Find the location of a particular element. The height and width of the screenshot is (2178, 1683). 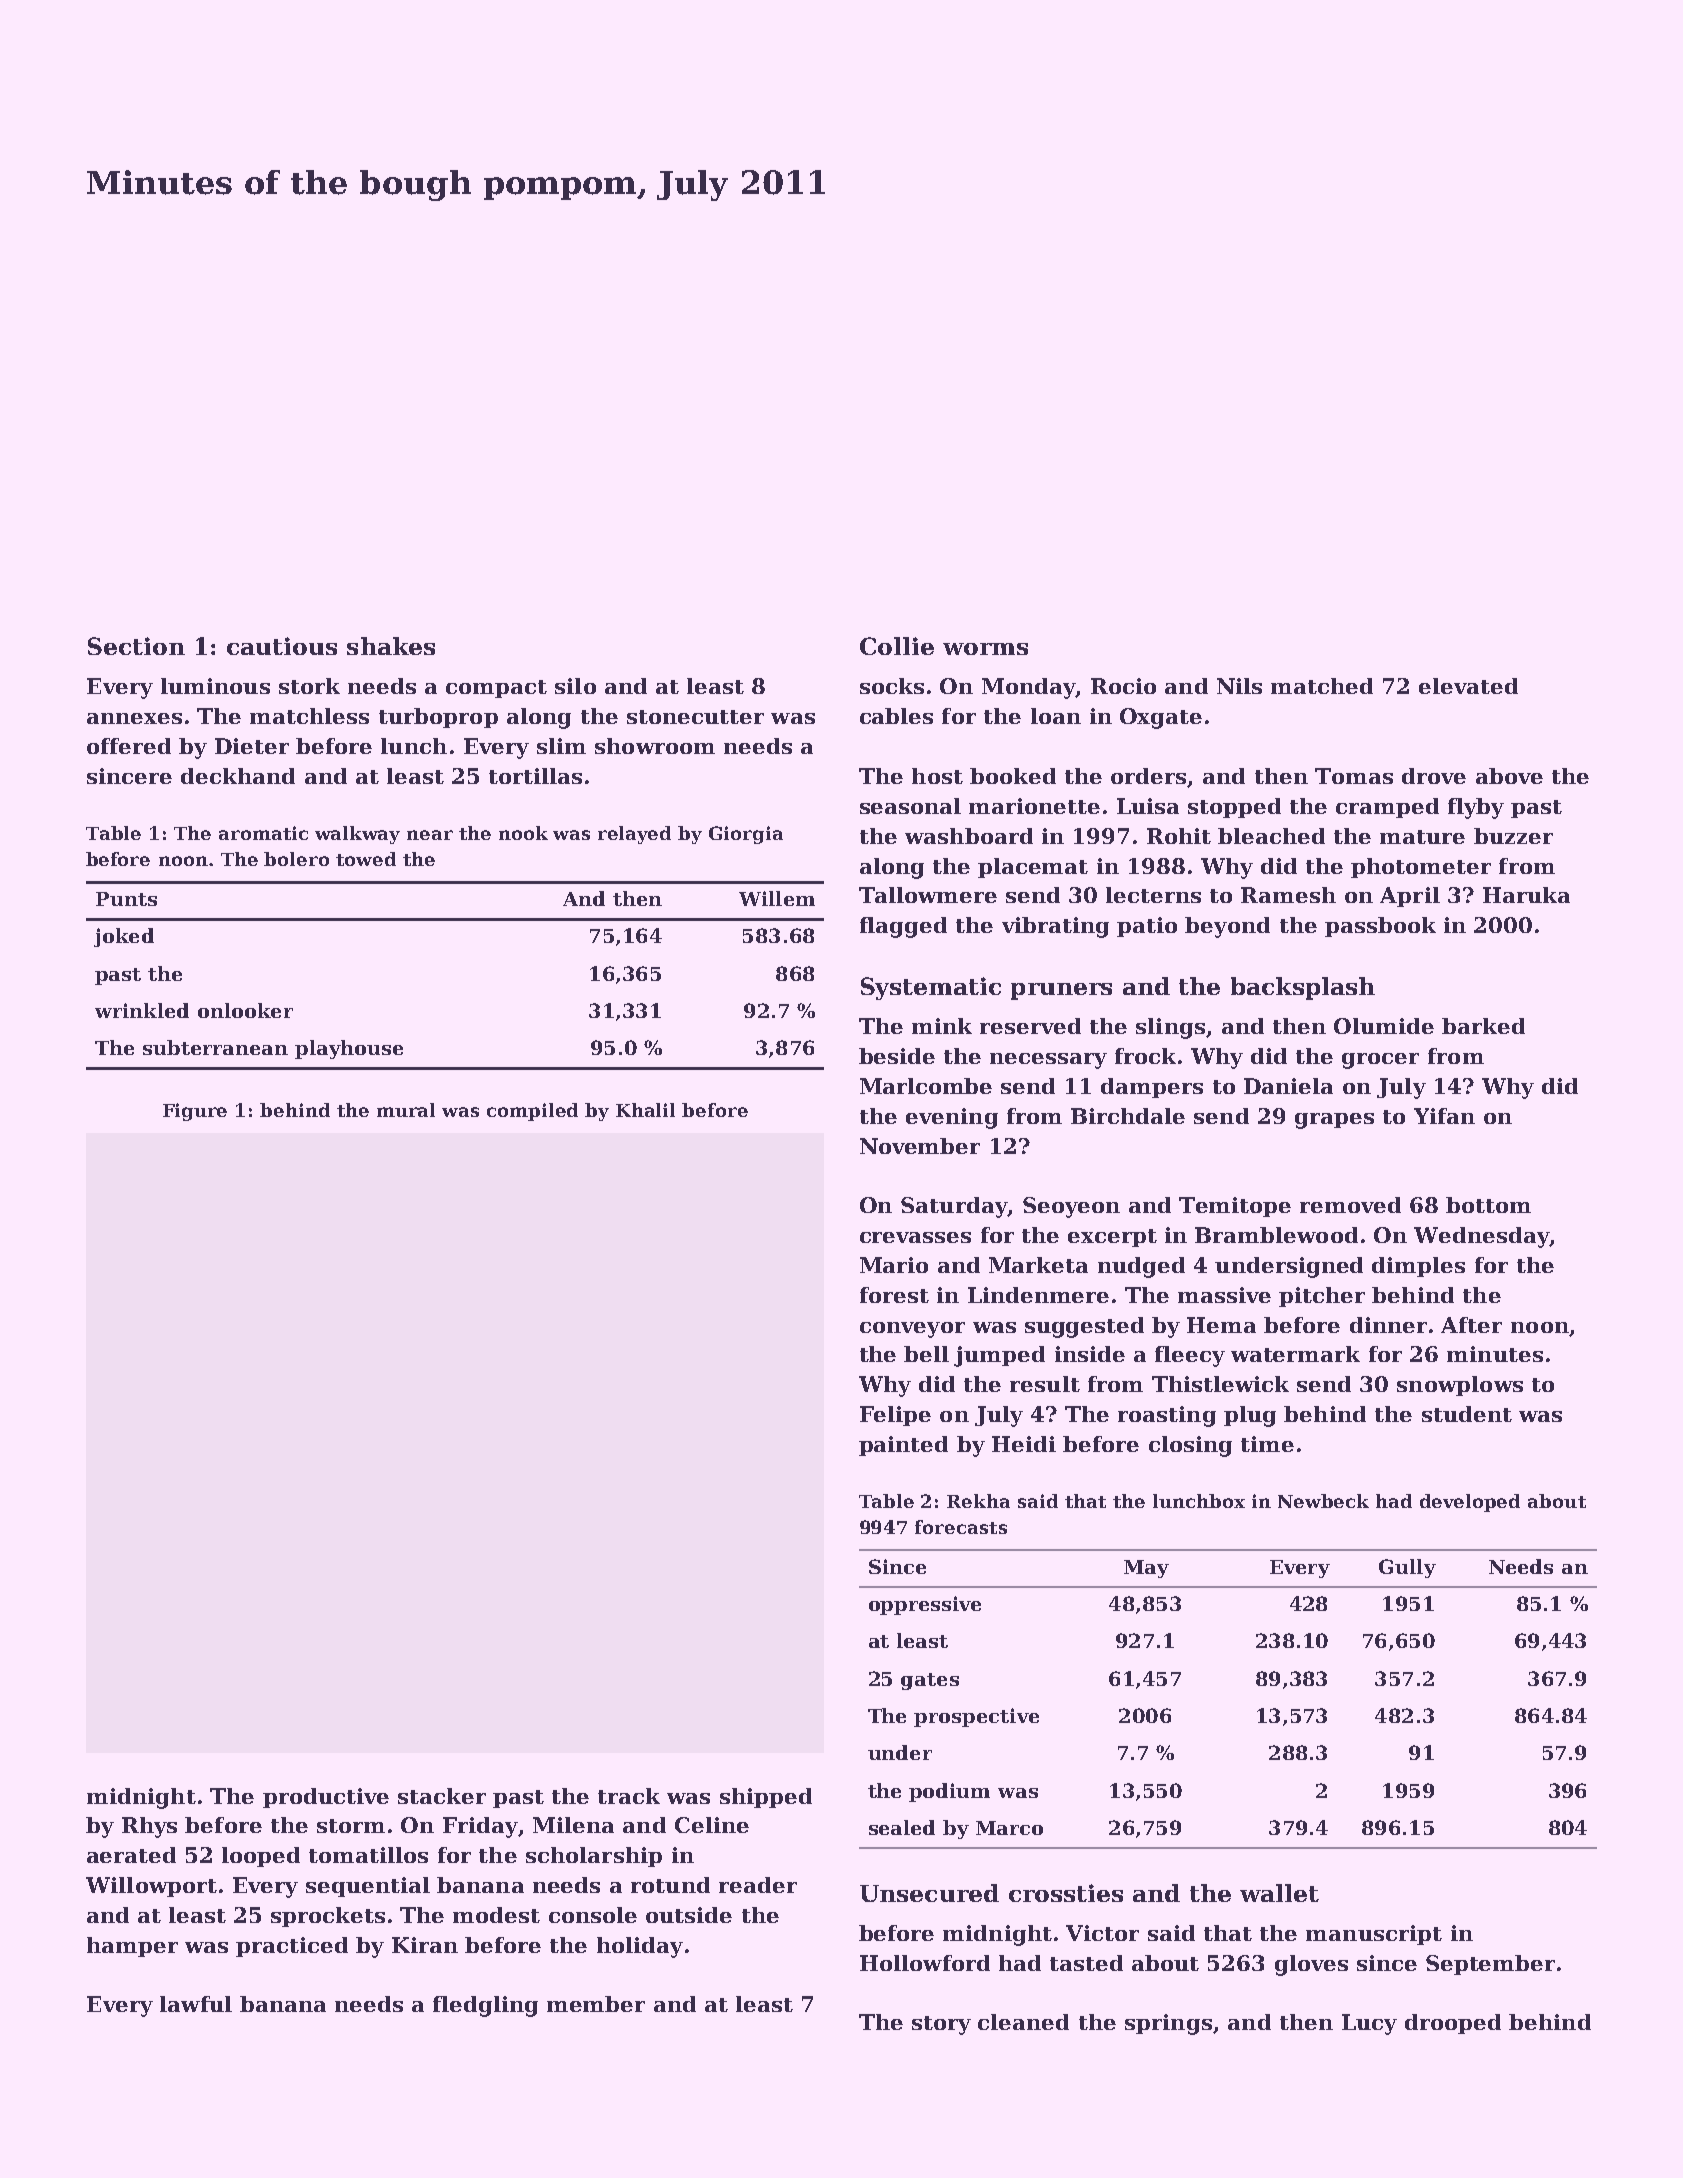

Oxgate is located at coordinates (1161, 718).
